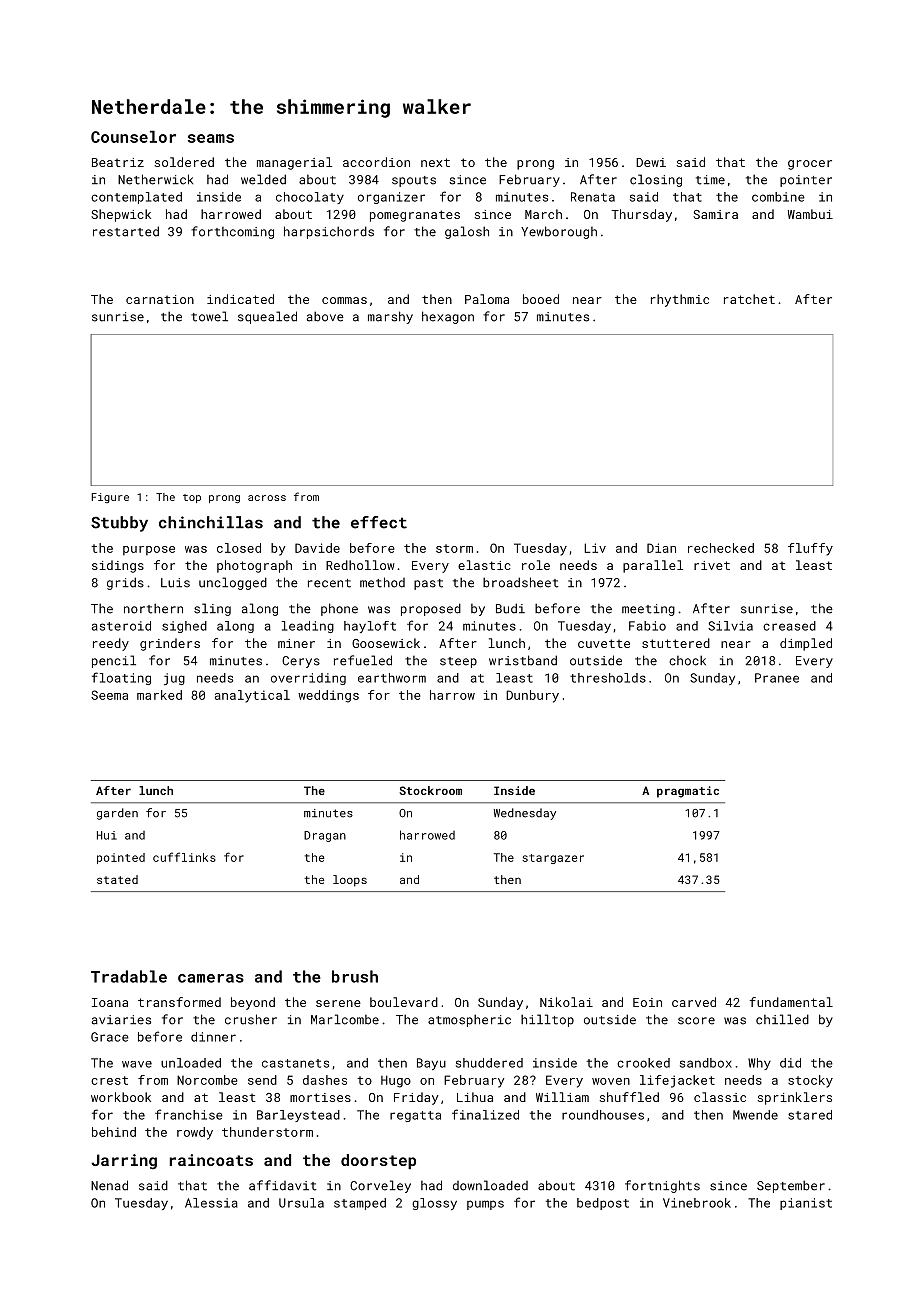 The height and width of the document is (1308, 924). What do you see at coordinates (651, 162) in the document?
I see `Dewi` at bounding box center [651, 162].
